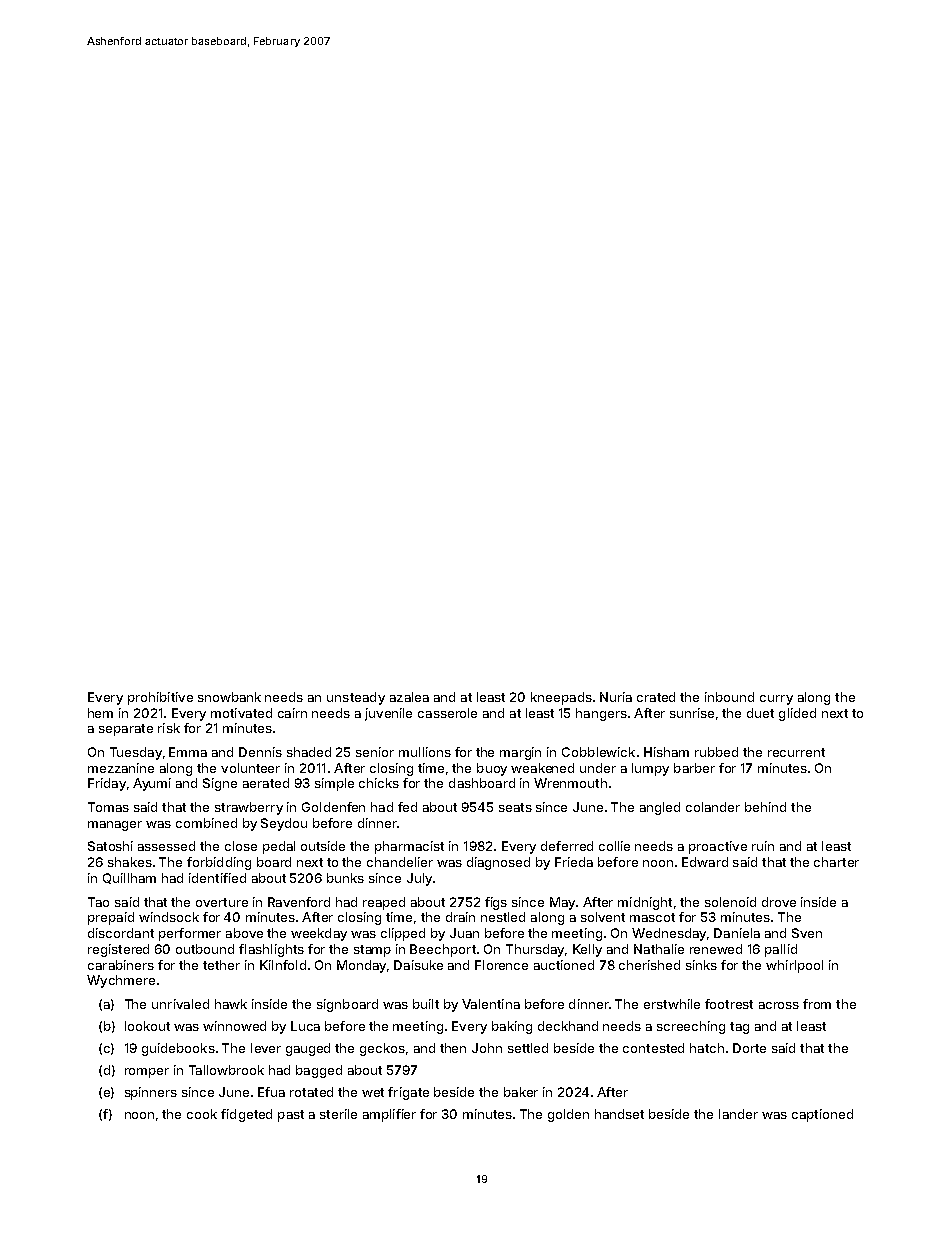 The height and width of the screenshot is (1233, 952). Describe the element at coordinates (409, 697) in the screenshot. I see `azalea` at that location.
